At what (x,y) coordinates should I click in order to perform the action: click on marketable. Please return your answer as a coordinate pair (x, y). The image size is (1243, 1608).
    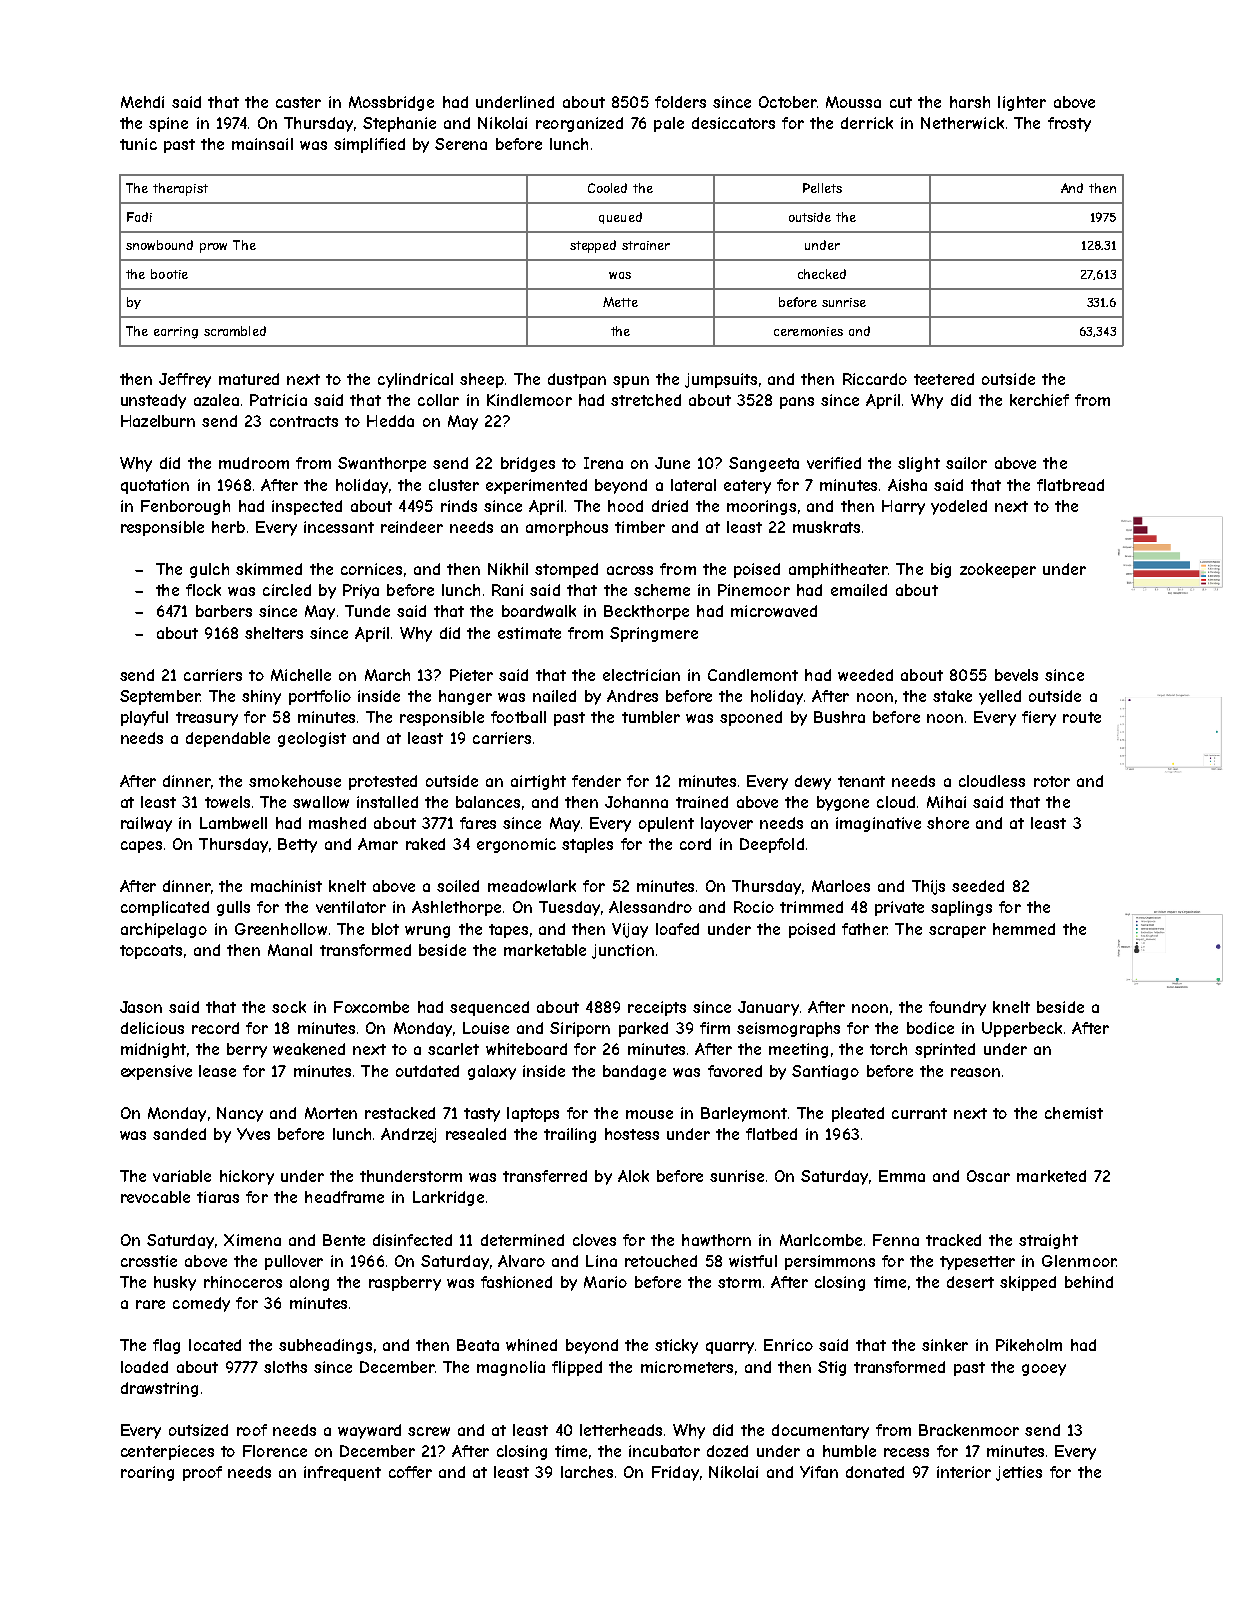
    Looking at the image, I should click on (545, 950).
